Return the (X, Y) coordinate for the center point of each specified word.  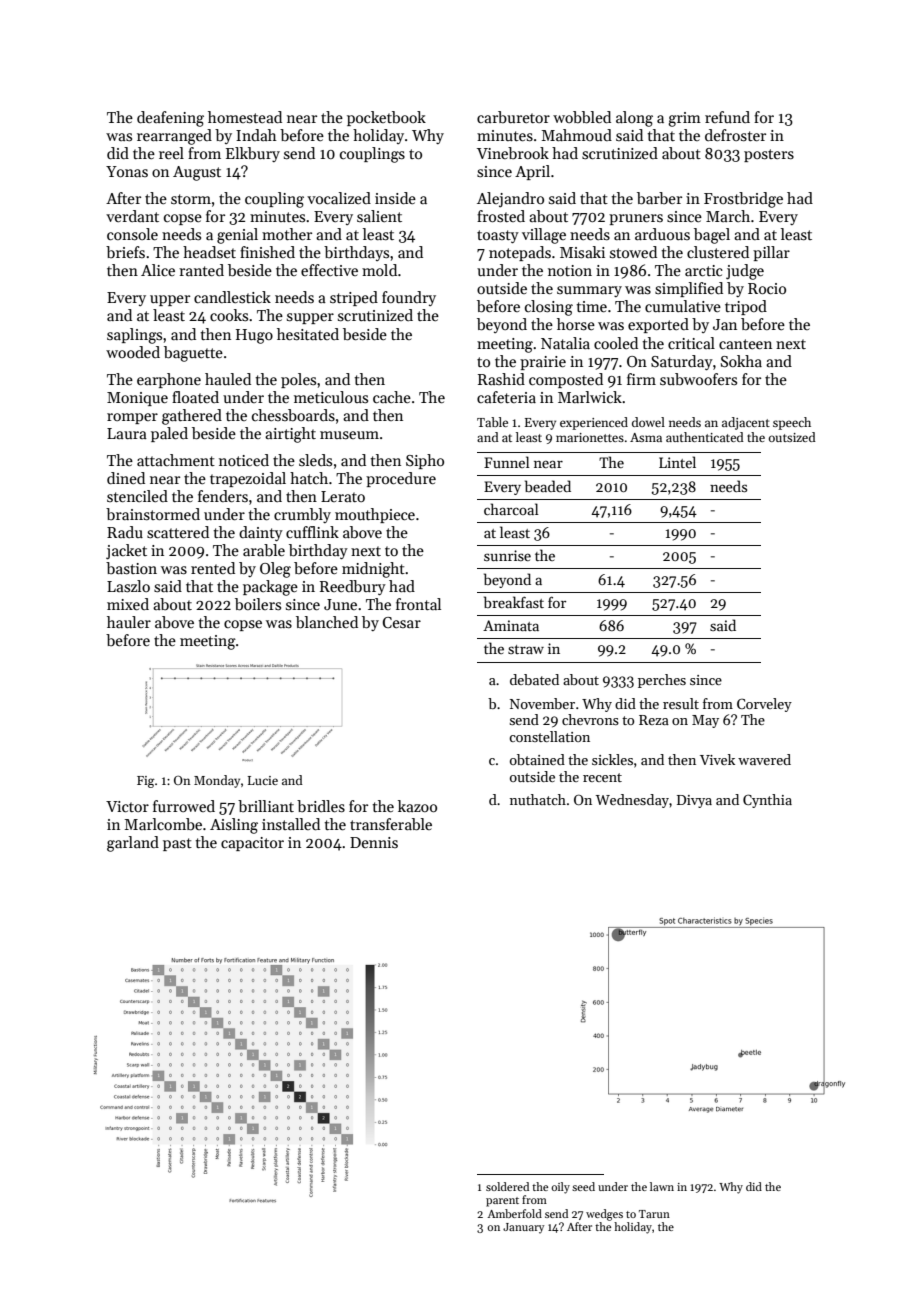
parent (502, 1202)
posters (769, 155)
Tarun (654, 1214)
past (177, 844)
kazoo (417, 806)
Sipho (425, 461)
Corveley (764, 705)
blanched (327, 622)
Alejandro (510, 200)
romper (132, 418)
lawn (662, 1186)
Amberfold (514, 1213)
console (132, 234)
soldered (507, 1186)
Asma (646, 437)
